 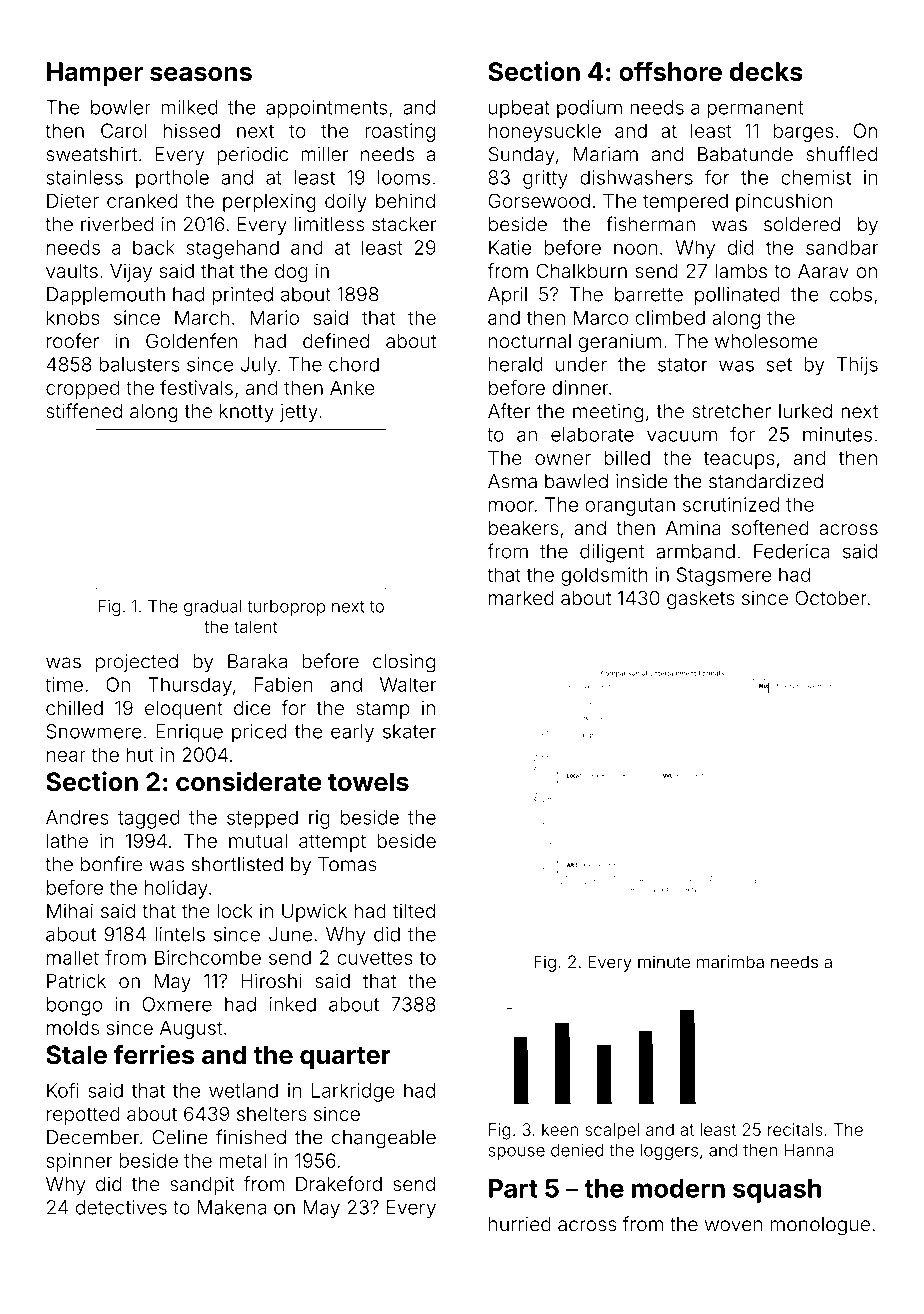 What do you see at coordinates (414, 910) in the screenshot?
I see `tilted` at bounding box center [414, 910].
